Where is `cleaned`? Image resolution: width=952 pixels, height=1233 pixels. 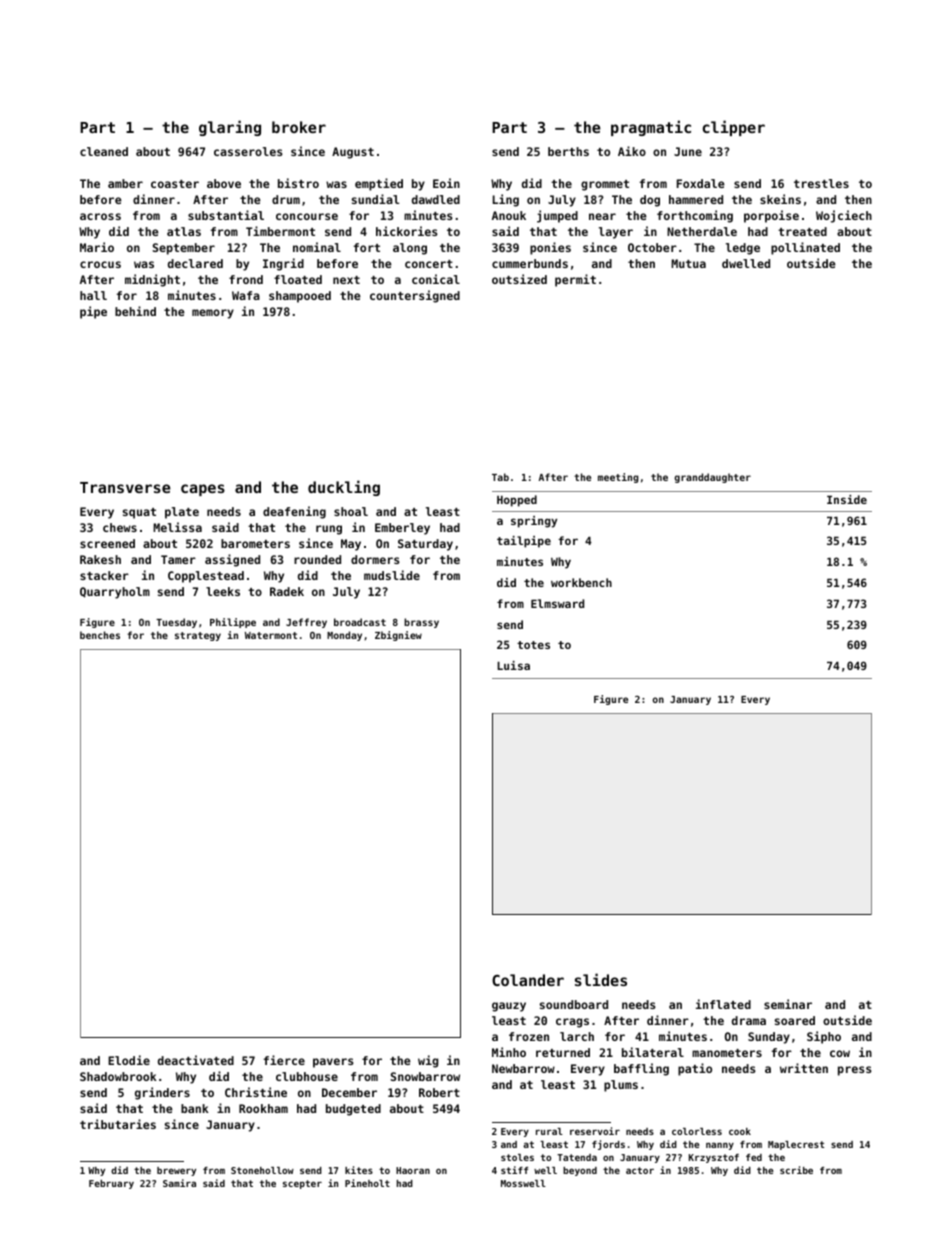 cleaned is located at coordinates (104, 151).
